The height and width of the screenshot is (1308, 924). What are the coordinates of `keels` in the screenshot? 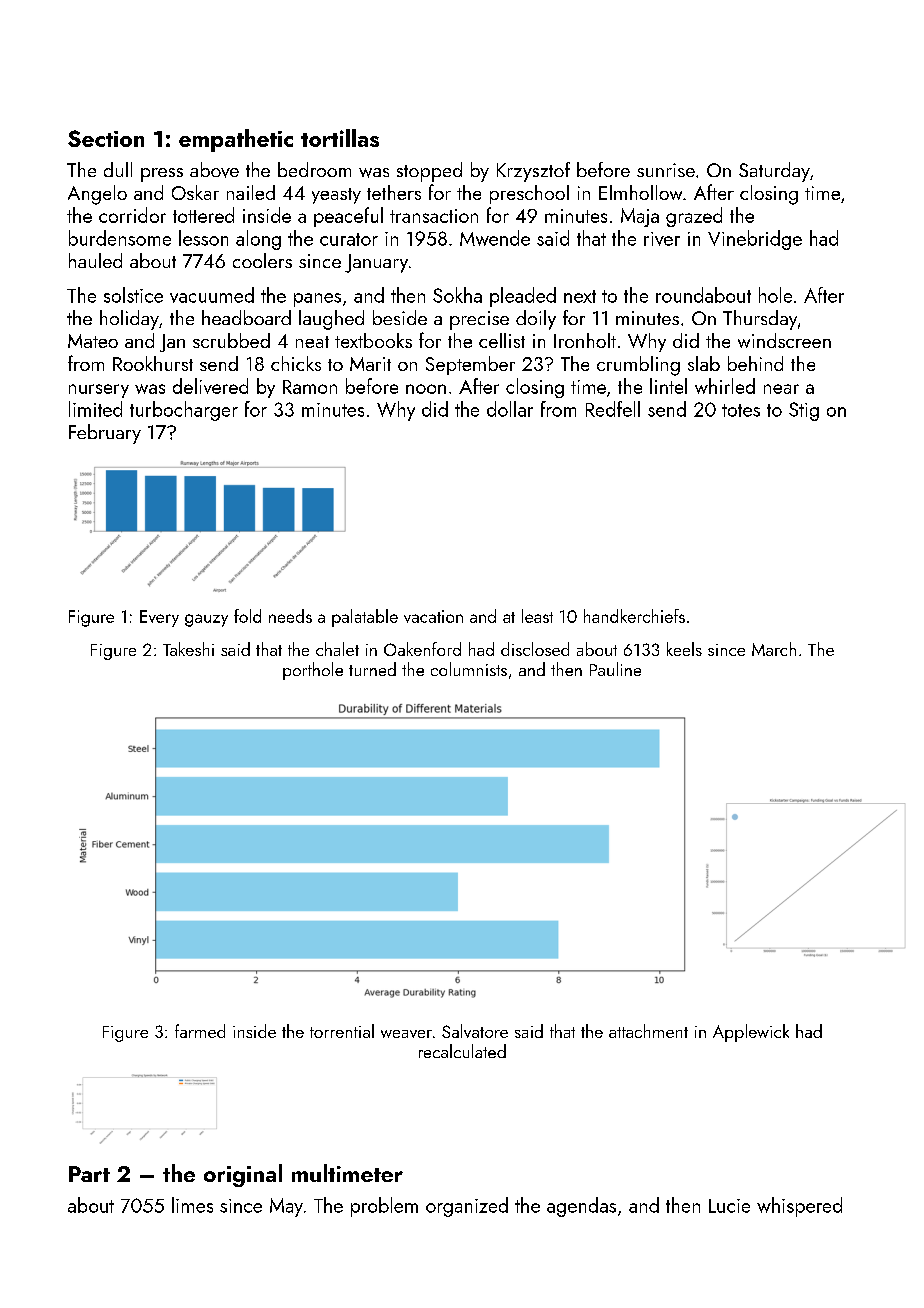 It's located at (684, 649).
